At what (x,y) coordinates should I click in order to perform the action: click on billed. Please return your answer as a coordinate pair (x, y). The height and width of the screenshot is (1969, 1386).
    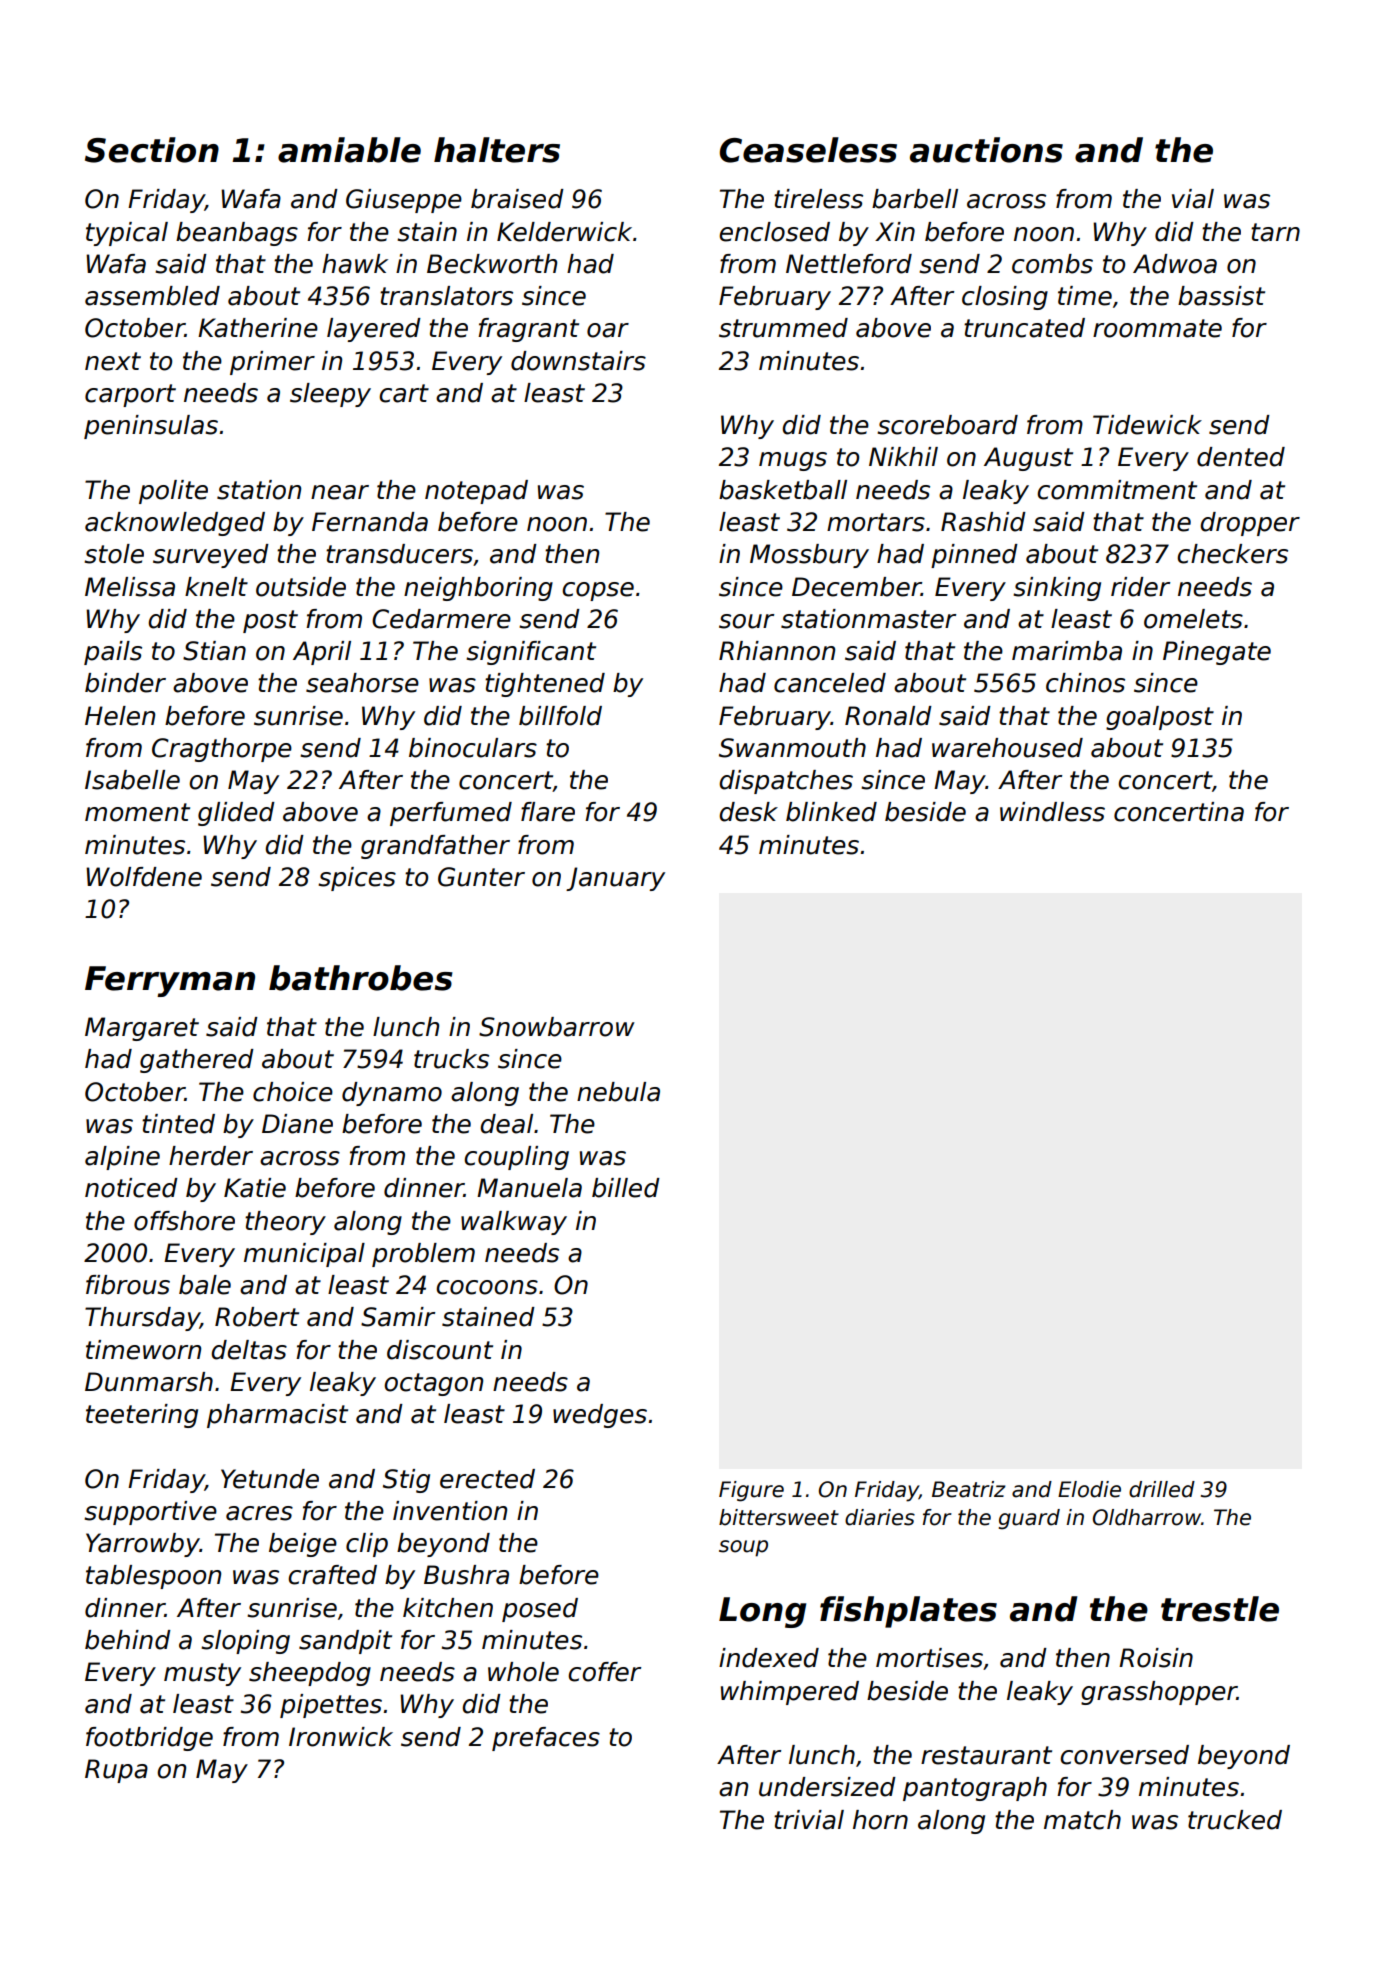
    Looking at the image, I should click on (626, 1188).
